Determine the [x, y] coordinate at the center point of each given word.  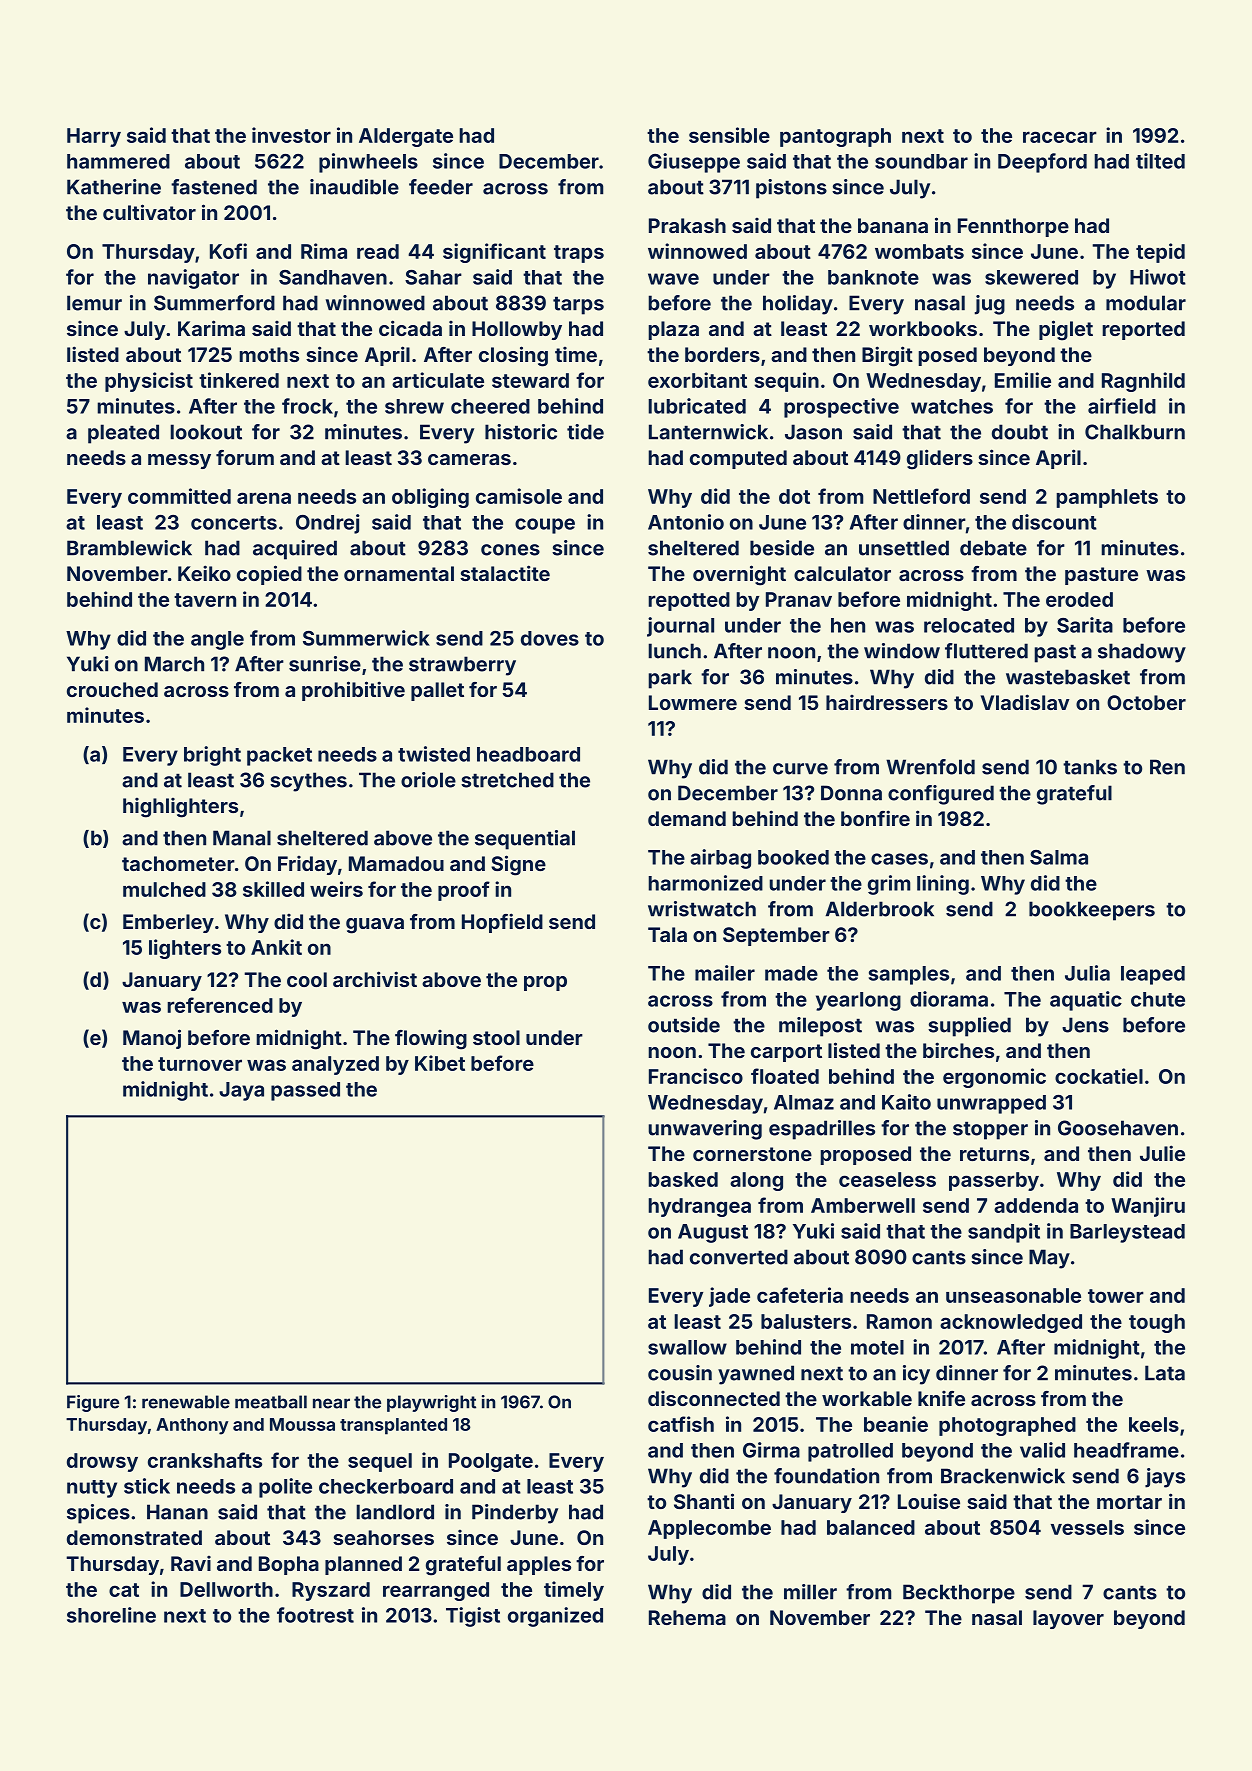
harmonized [705, 883]
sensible [729, 135]
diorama [949, 999]
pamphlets [1107, 498]
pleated [123, 434]
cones [510, 550]
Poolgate [491, 1462]
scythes [308, 782]
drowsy [102, 1462]
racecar [1060, 137]
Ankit [276, 947]
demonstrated [134, 1537]
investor [291, 135]
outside [684, 1025]
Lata [1165, 1373]
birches [958, 1050]
